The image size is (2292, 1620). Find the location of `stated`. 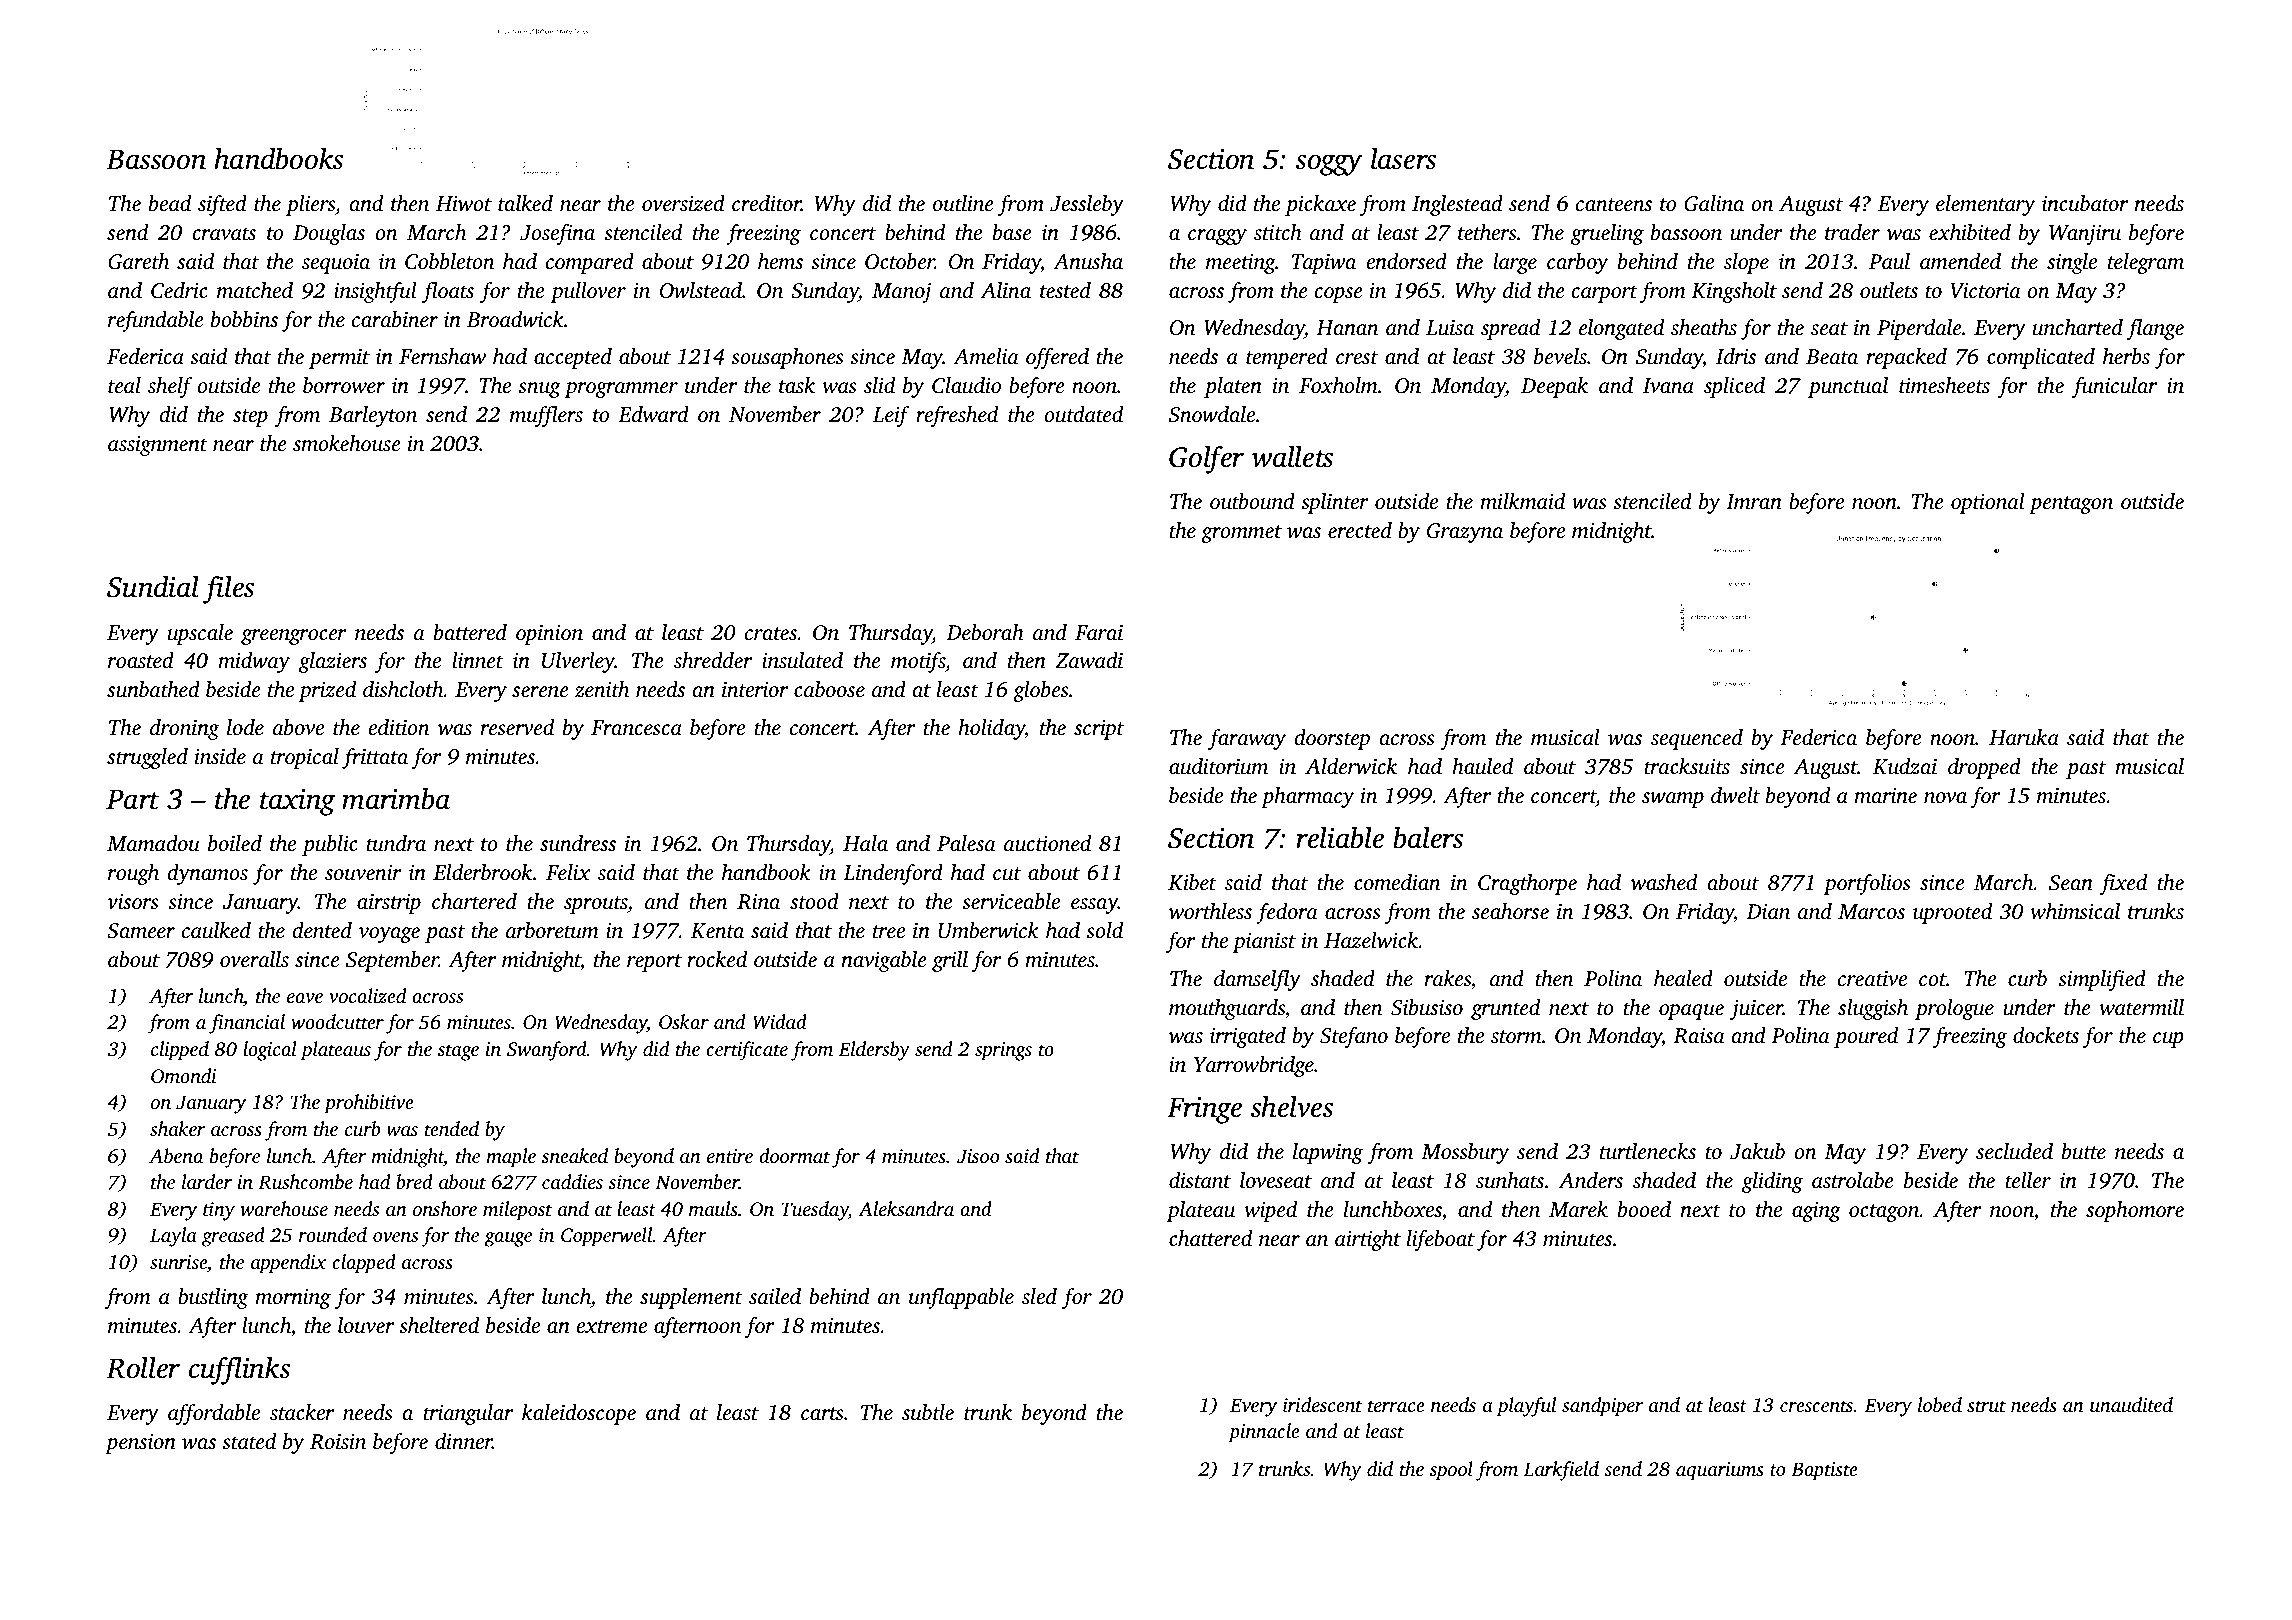

stated is located at coordinates (249, 1441).
